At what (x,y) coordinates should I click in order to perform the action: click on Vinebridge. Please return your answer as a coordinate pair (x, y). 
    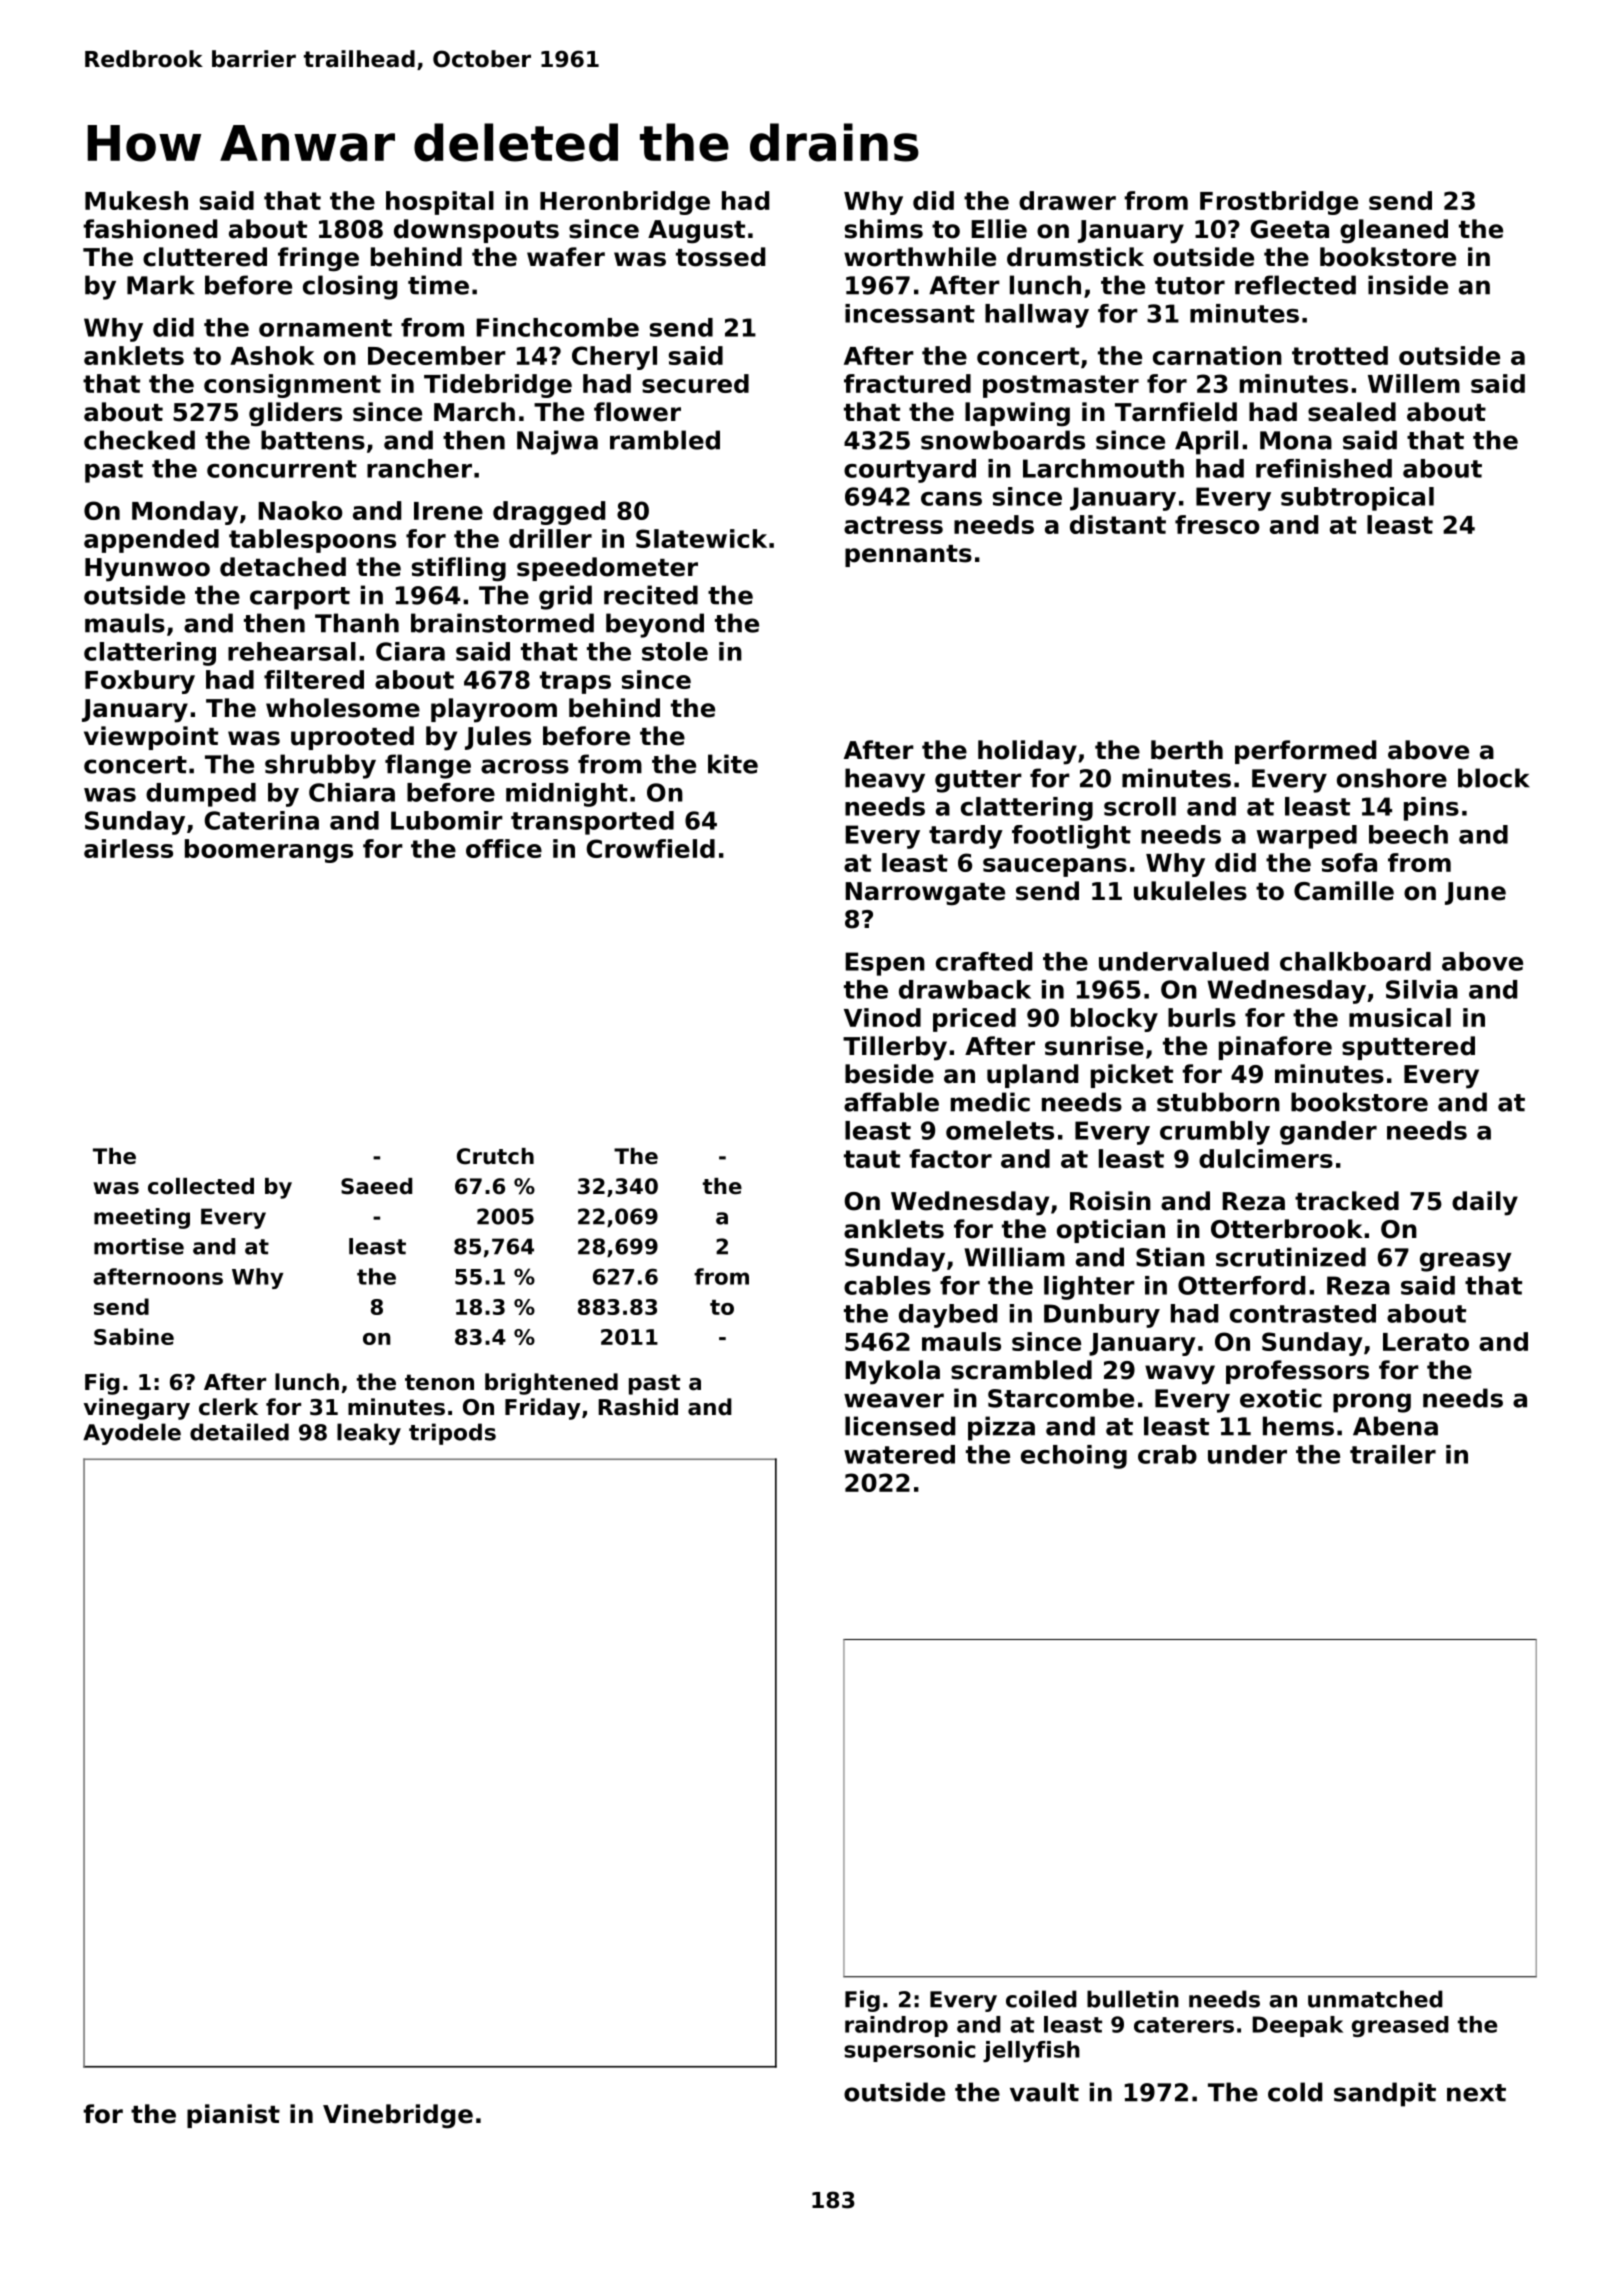
    Looking at the image, I should click on (398, 2116).
